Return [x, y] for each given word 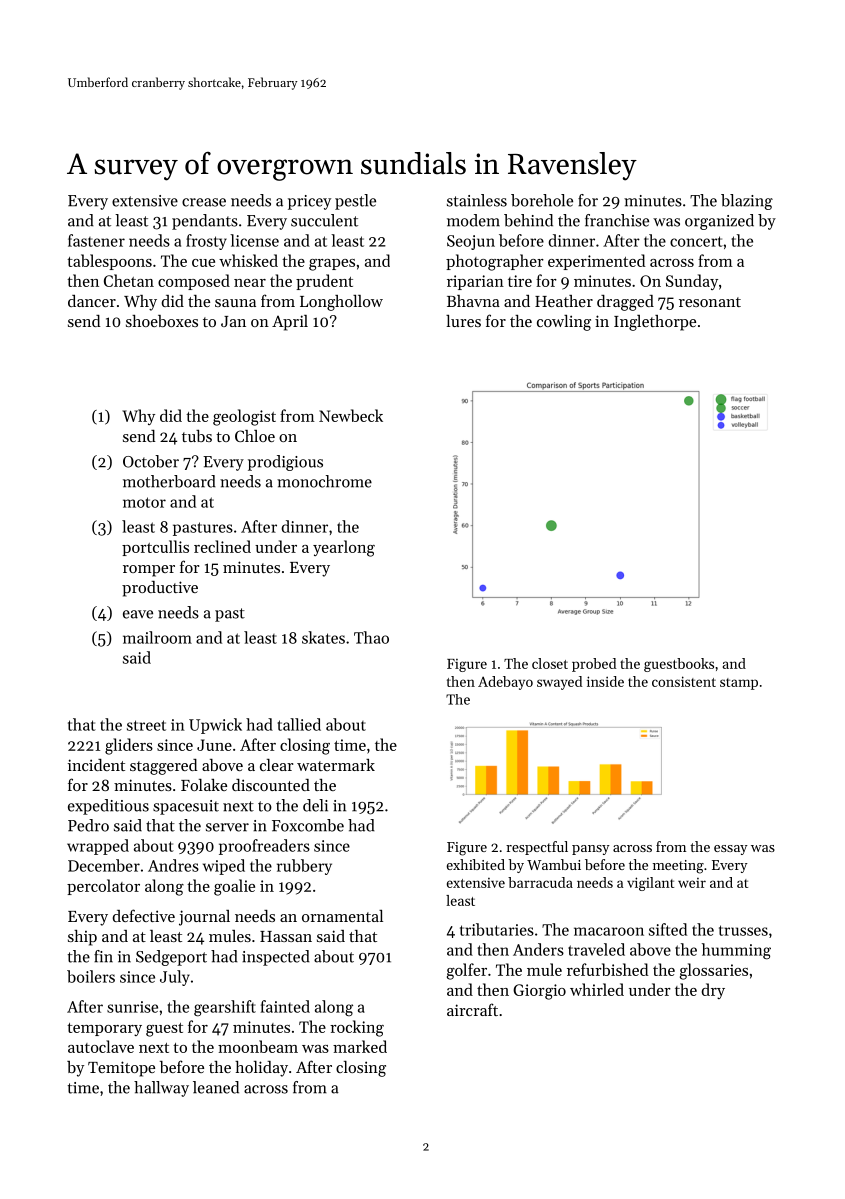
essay [731, 850]
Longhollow [341, 303]
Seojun [471, 242]
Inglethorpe [655, 323]
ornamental [342, 916]
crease [204, 202]
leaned [216, 1087]
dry [713, 991]
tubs [197, 436]
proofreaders [264, 847]
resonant [710, 302]
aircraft [472, 1009]
